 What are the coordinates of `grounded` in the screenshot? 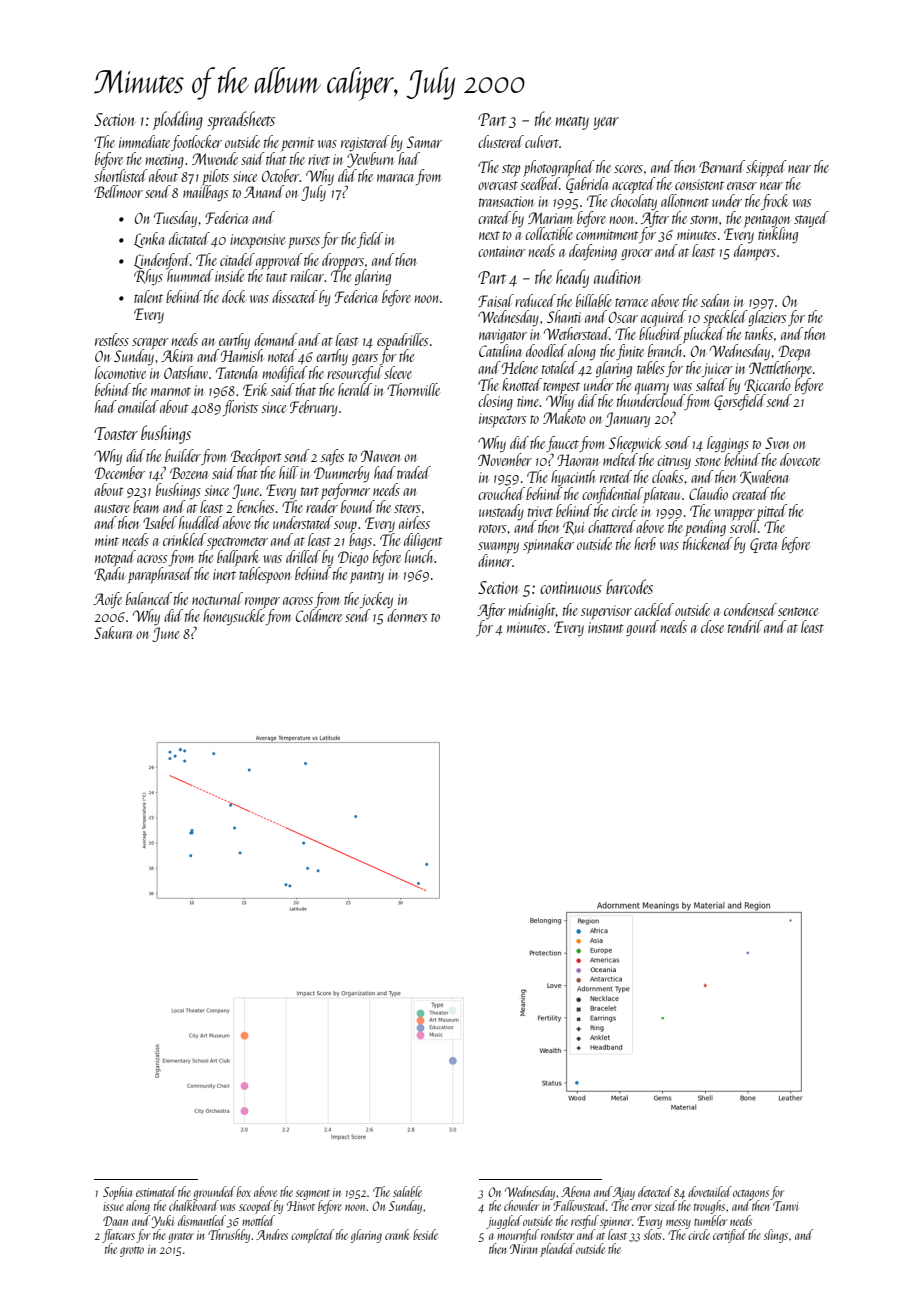 It's located at (214, 1193).
